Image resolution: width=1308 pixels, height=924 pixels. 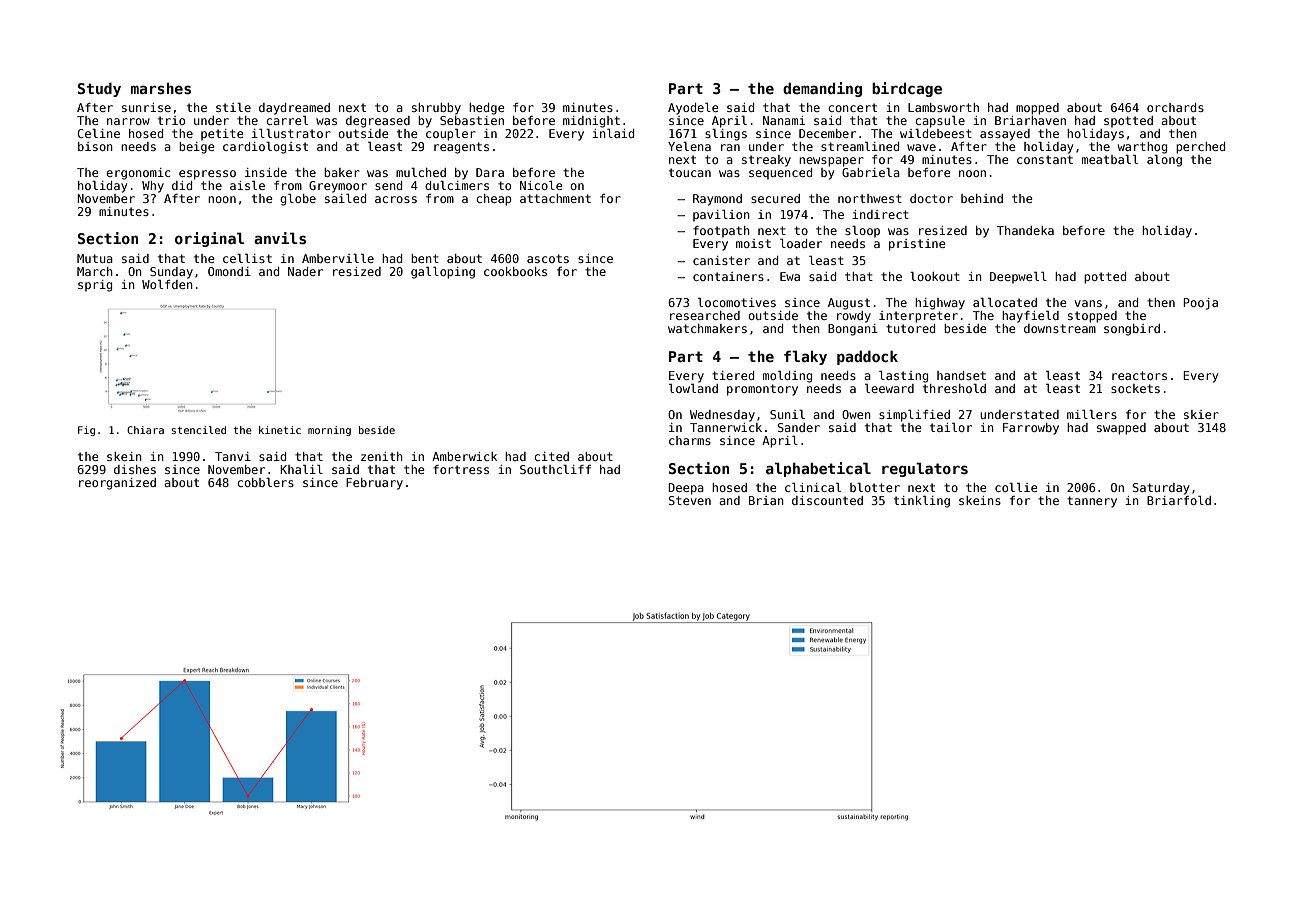 I want to click on locomotives, so click(x=737, y=302).
